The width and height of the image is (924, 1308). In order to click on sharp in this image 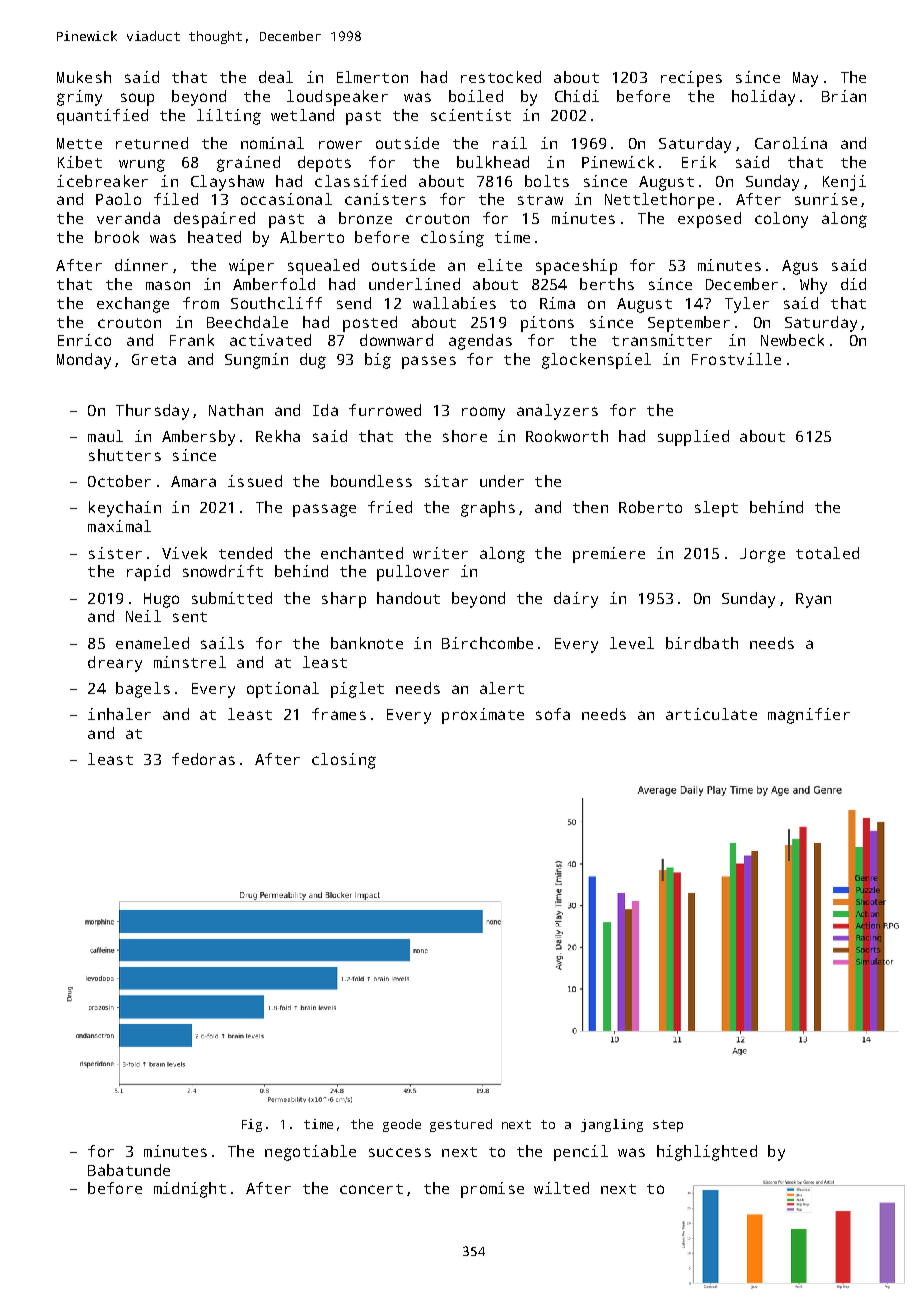, I will do `click(344, 600)`.
